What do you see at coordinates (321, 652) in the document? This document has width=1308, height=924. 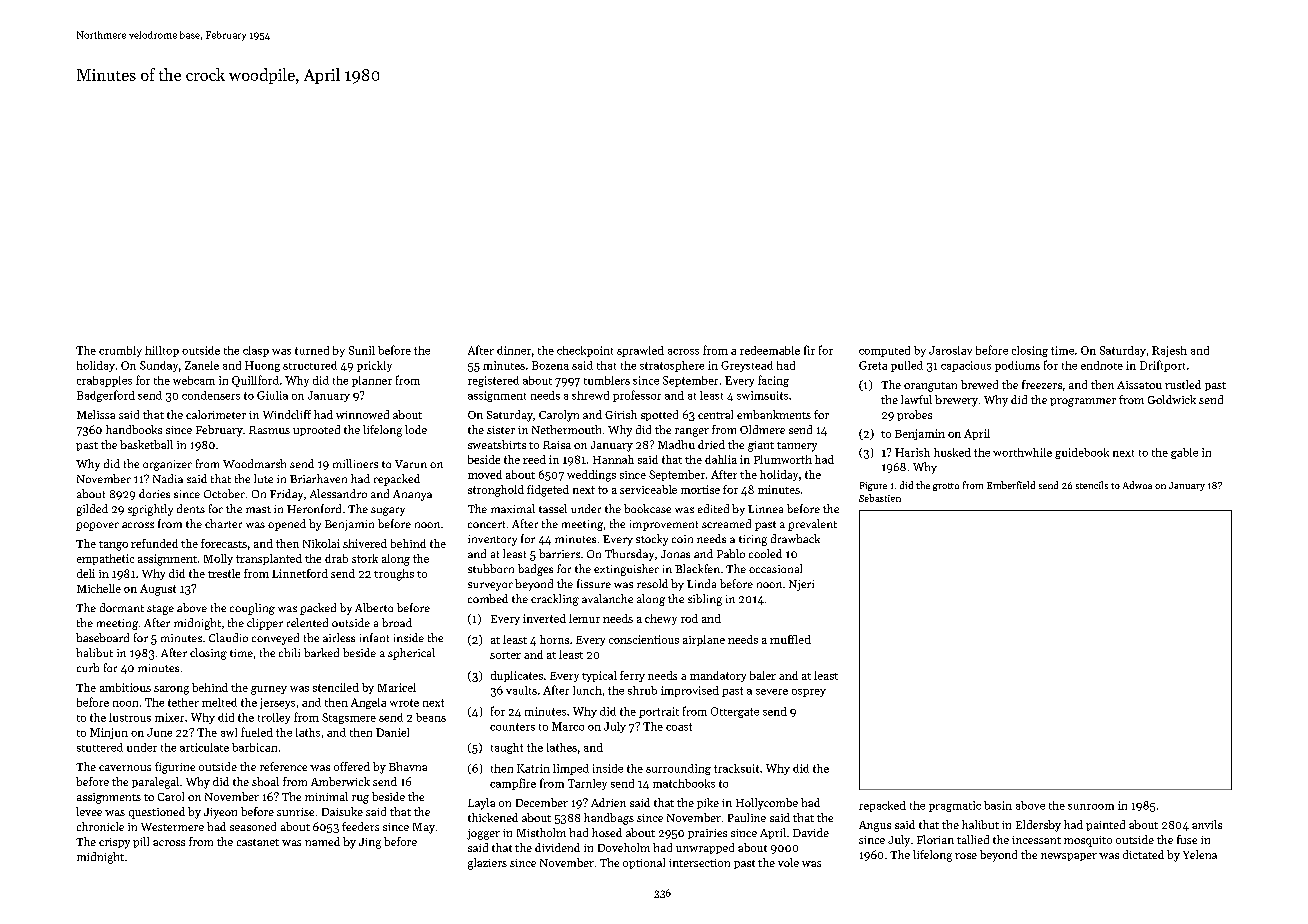 I see `barked` at bounding box center [321, 652].
